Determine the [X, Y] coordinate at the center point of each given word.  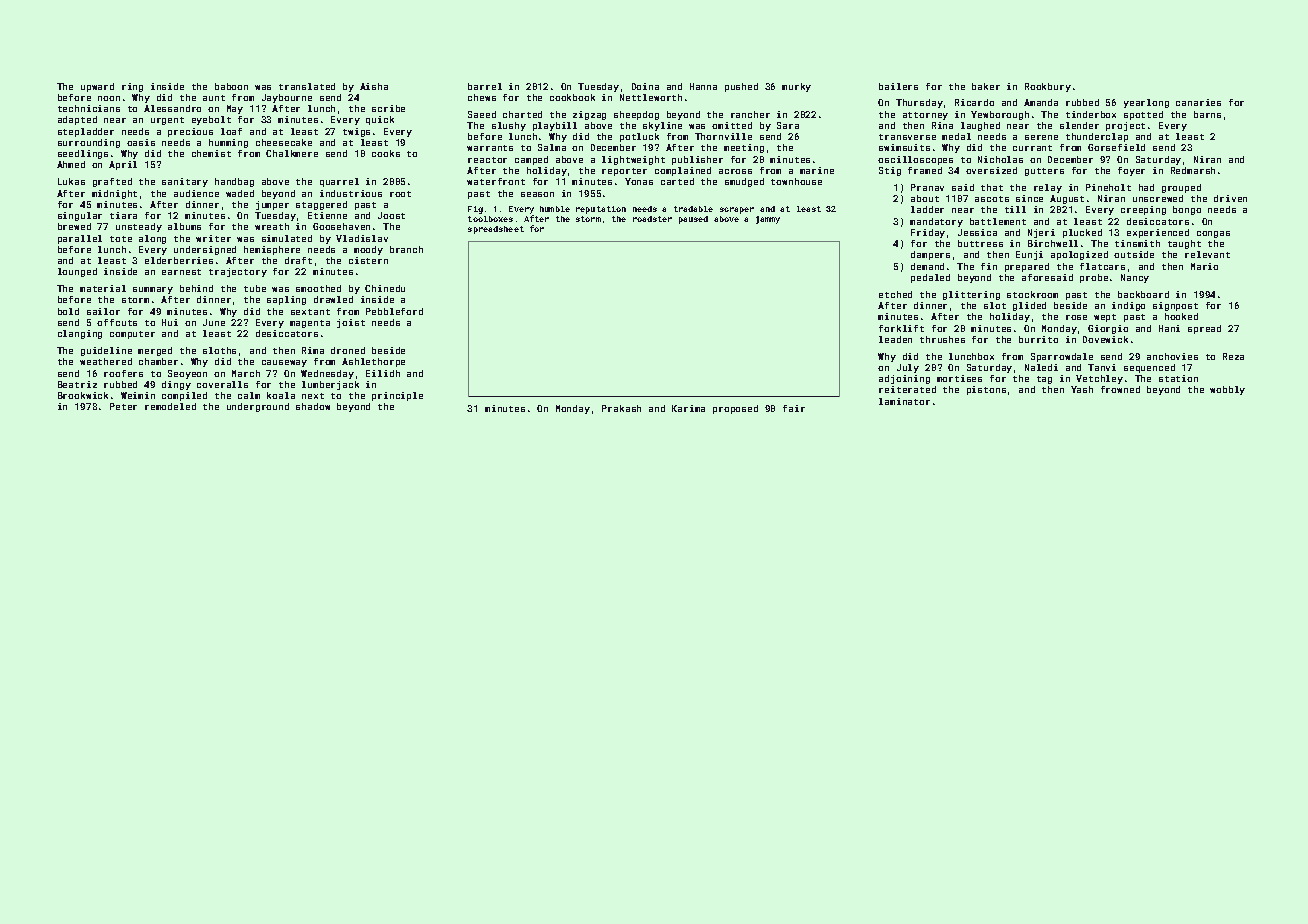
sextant [310, 312]
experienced [1158, 233]
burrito [1038, 339]
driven [1230, 198]
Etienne [327, 215]
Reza [1233, 356]
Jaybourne [287, 98]
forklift [901, 328]
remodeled [170, 406]
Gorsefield [1116, 147]
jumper [272, 205]
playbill [555, 126]
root [400, 194]
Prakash [621, 408]
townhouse [796, 181]
